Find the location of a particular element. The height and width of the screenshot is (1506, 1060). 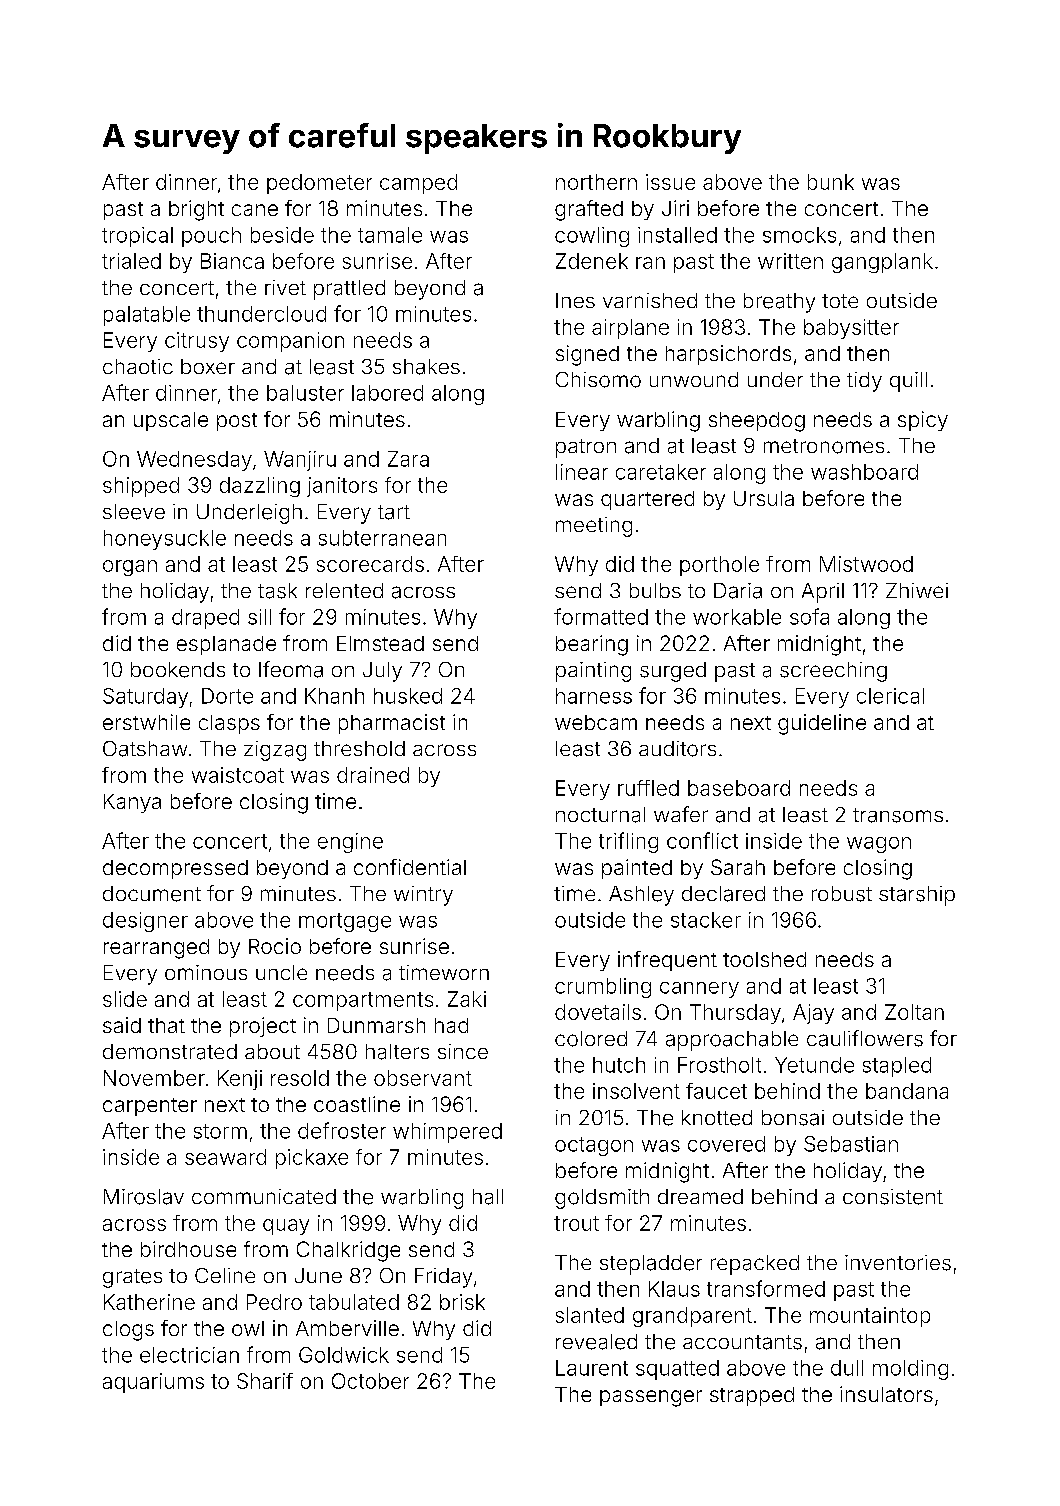

cane is located at coordinates (255, 210).
